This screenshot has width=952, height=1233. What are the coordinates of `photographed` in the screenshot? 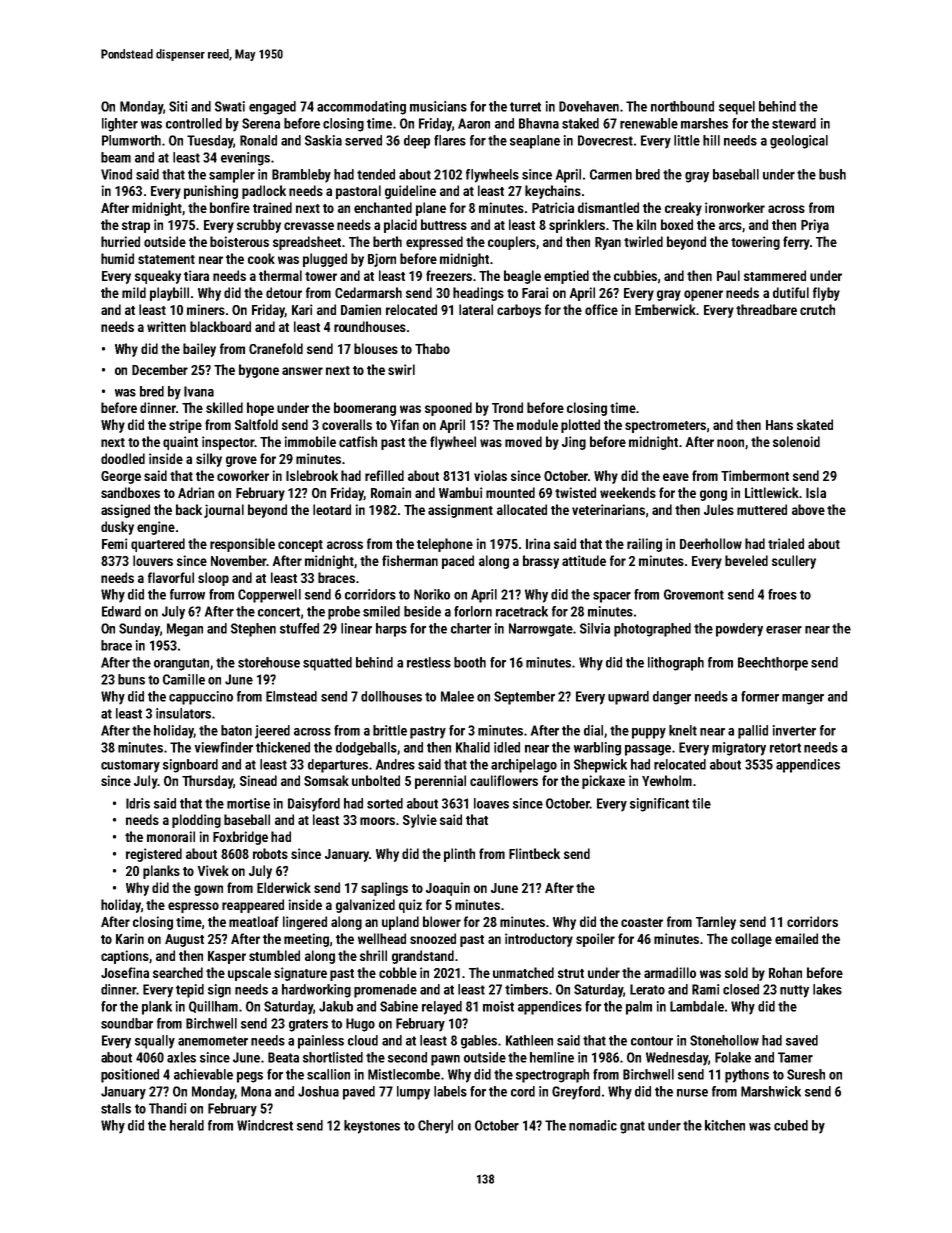 It's located at (652, 630).
